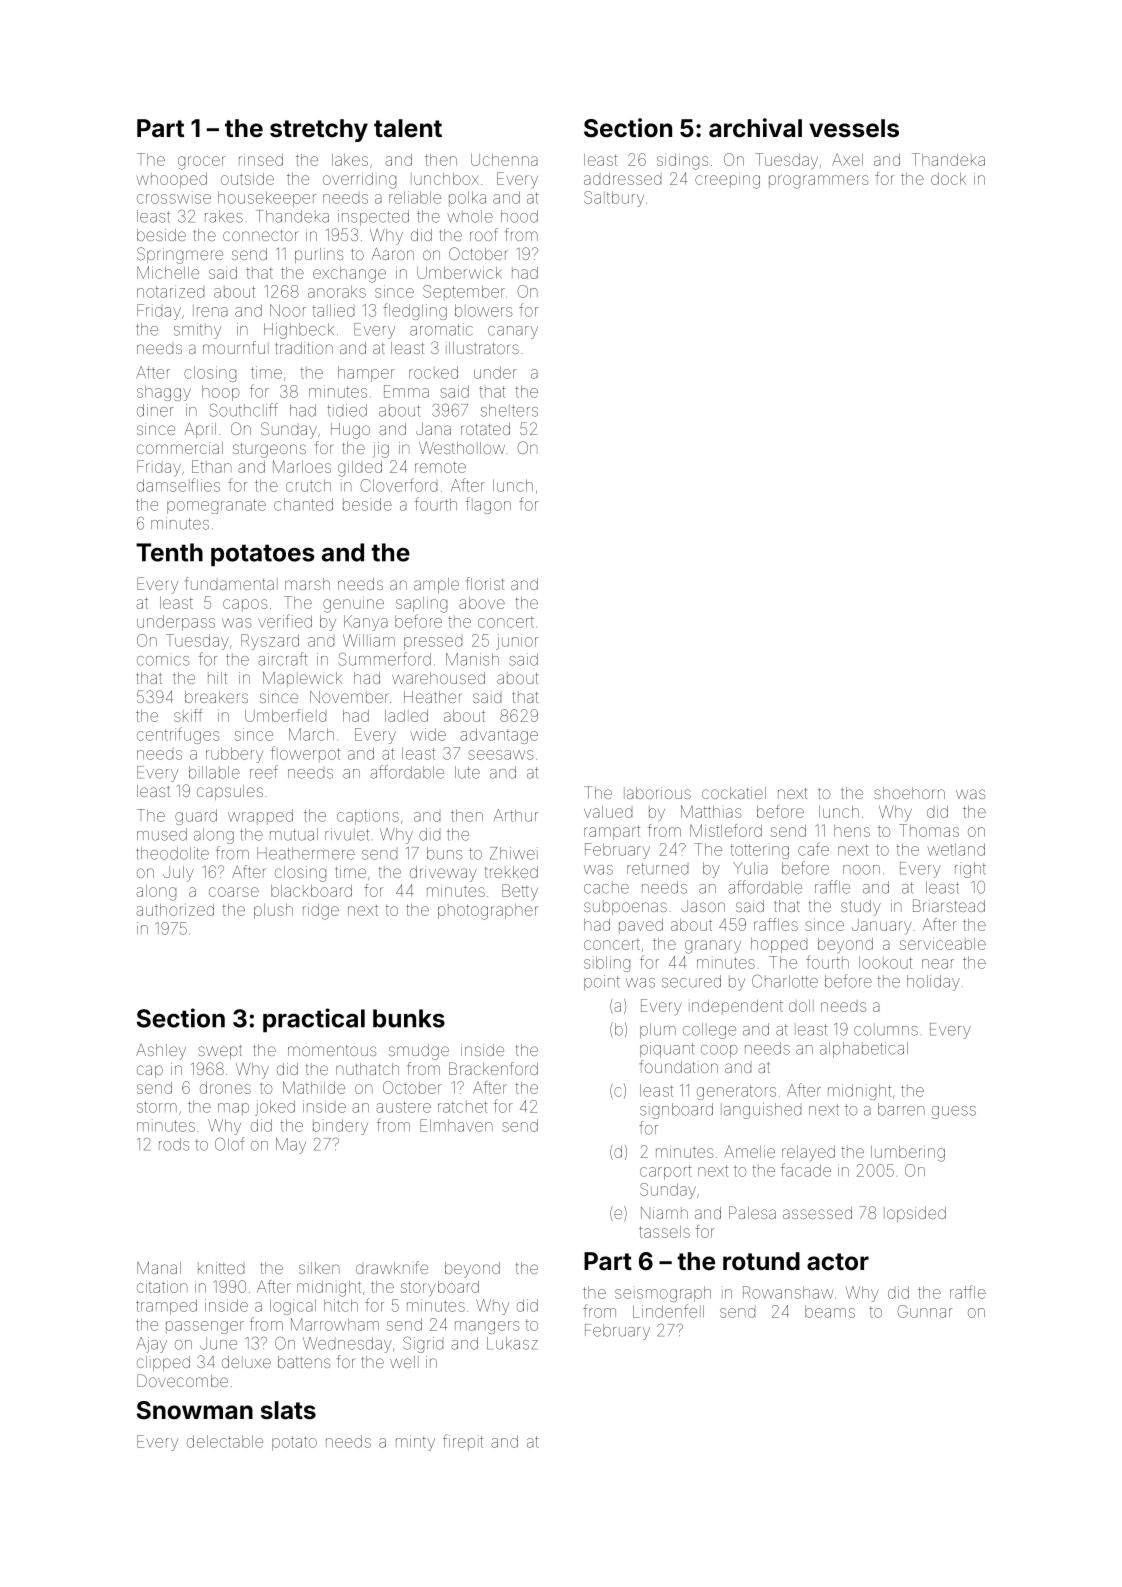 Image resolution: width=1122 pixels, height=1587 pixels. Describe the element at coordinates (319, 130) in the screenshot. I see `stretchy` at that location.
